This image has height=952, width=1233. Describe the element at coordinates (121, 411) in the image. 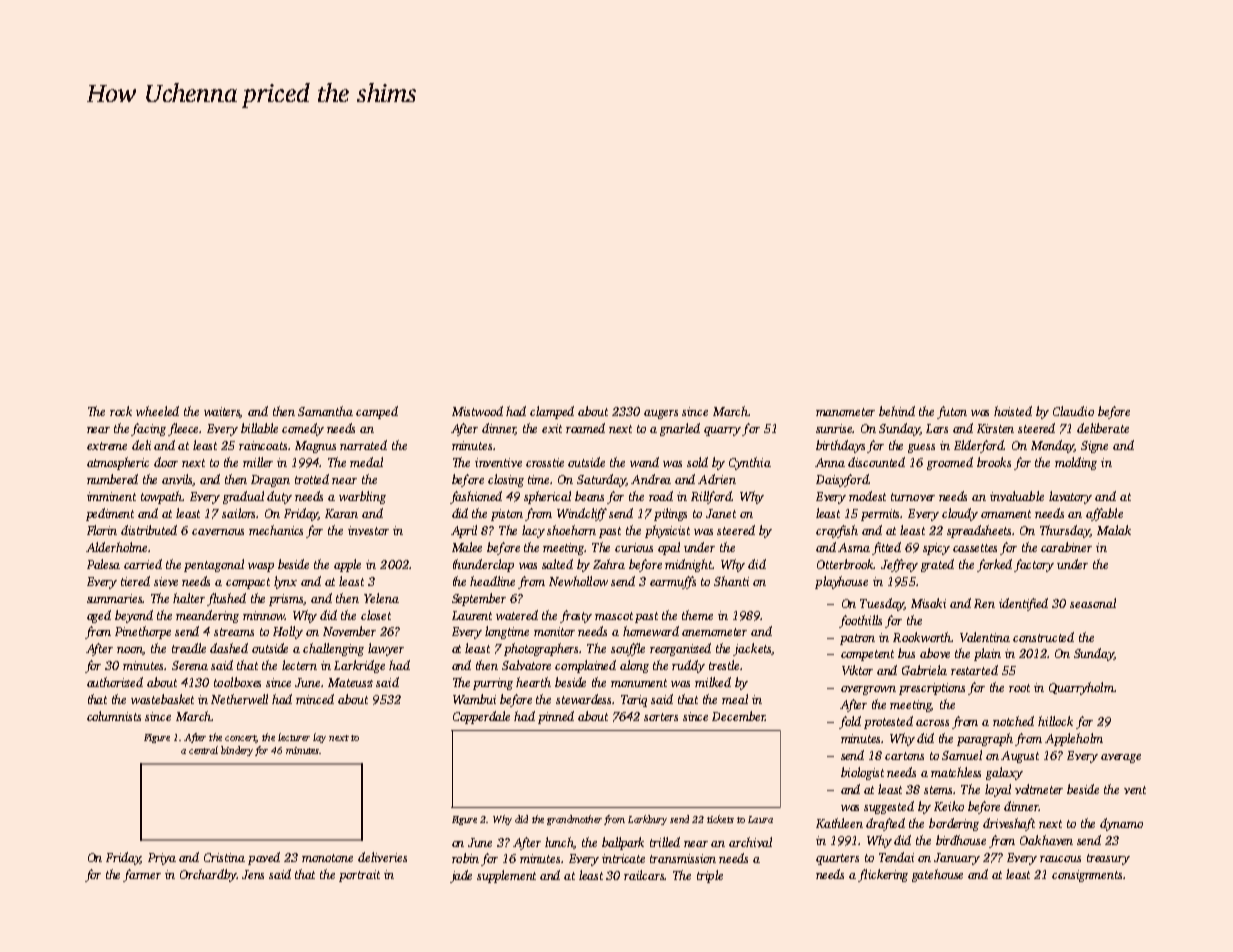

I see `rock` at that location.
